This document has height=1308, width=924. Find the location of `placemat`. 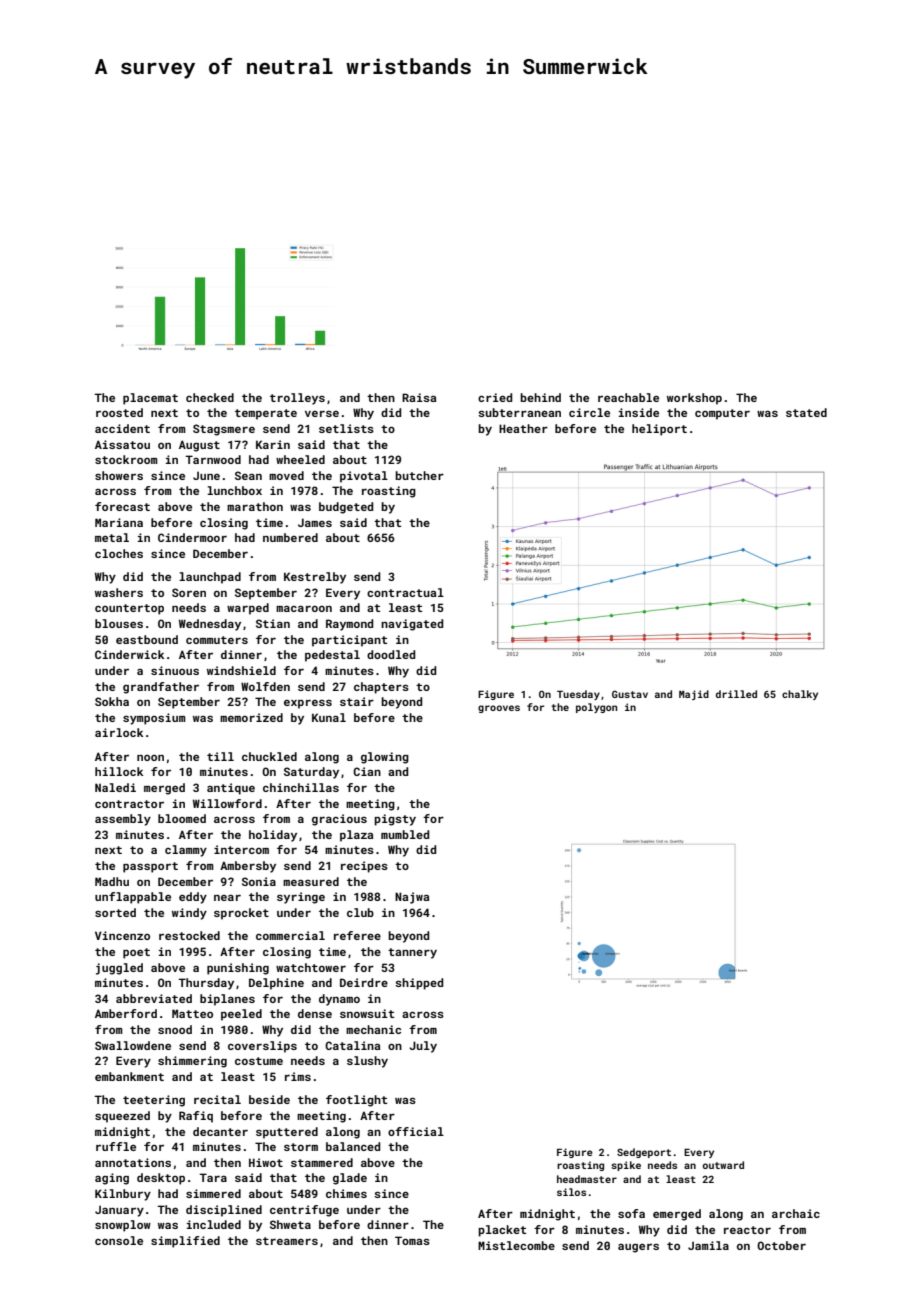

placemat is located at coordinates (150, 399).
